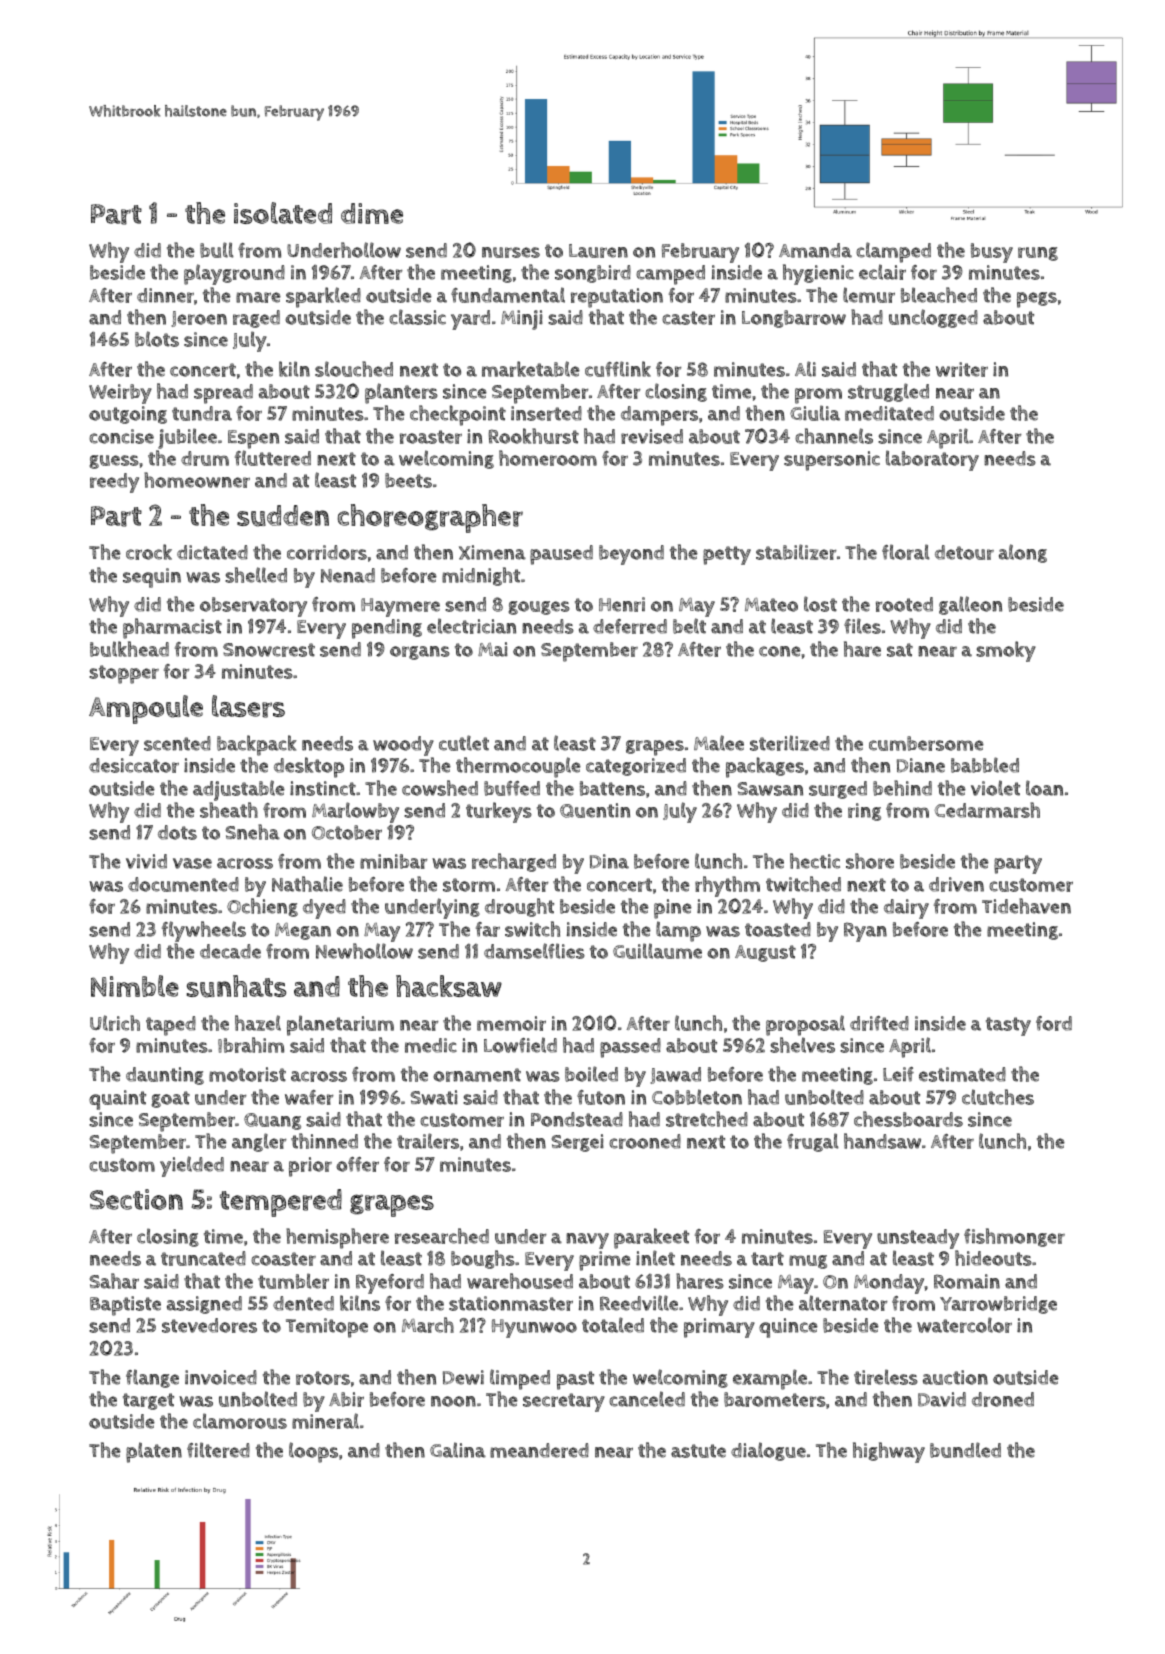 The width and height of the document is (1165, 1654). What do you see at coordinates (283, 516) in the document?
I see `sudden` at bounding box center [283, 516].
